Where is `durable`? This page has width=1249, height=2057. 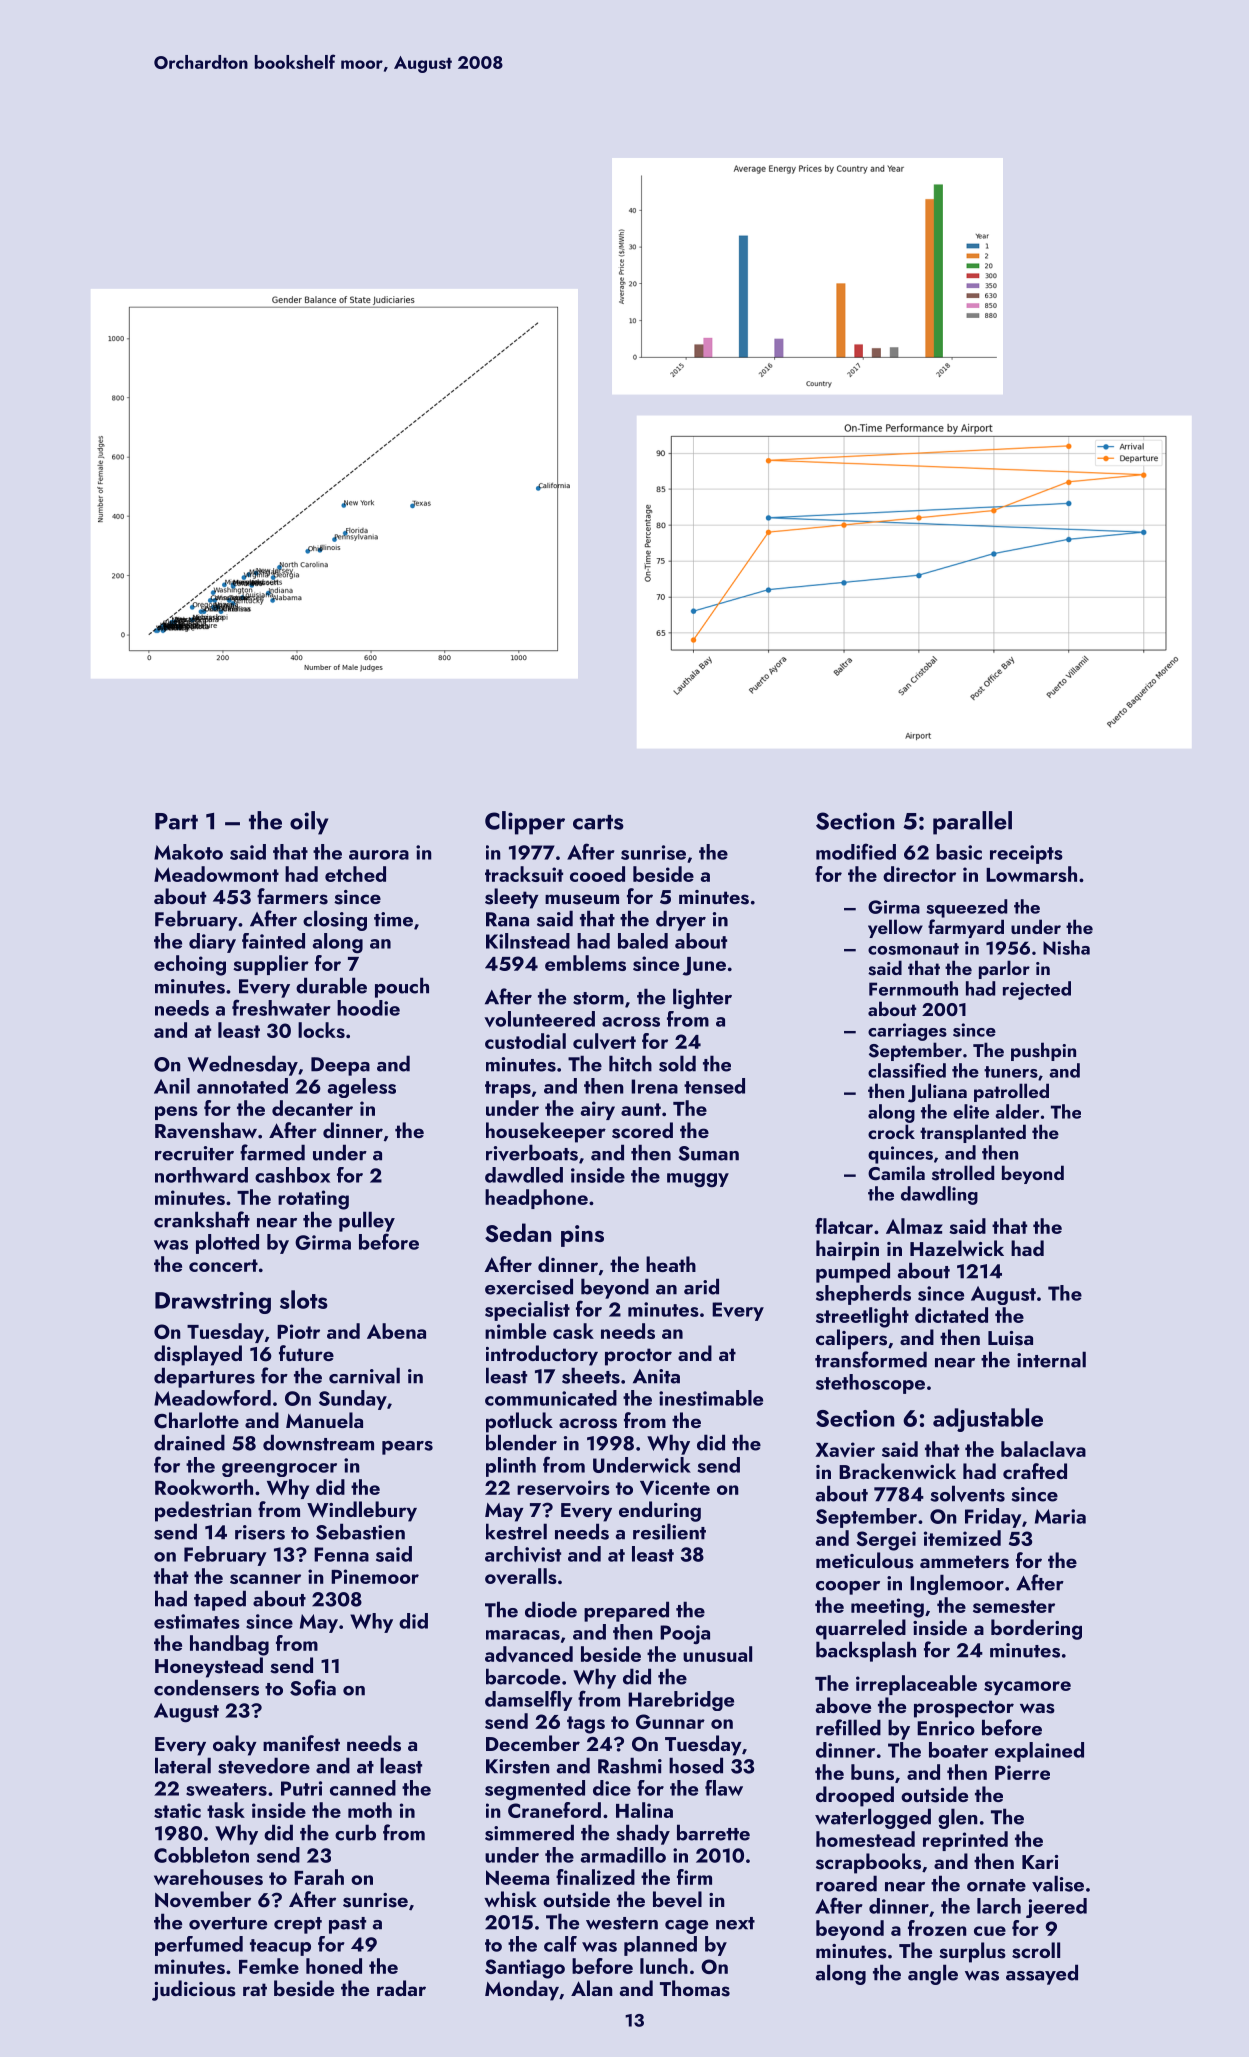 durable is located at coordinates (331, 985).
